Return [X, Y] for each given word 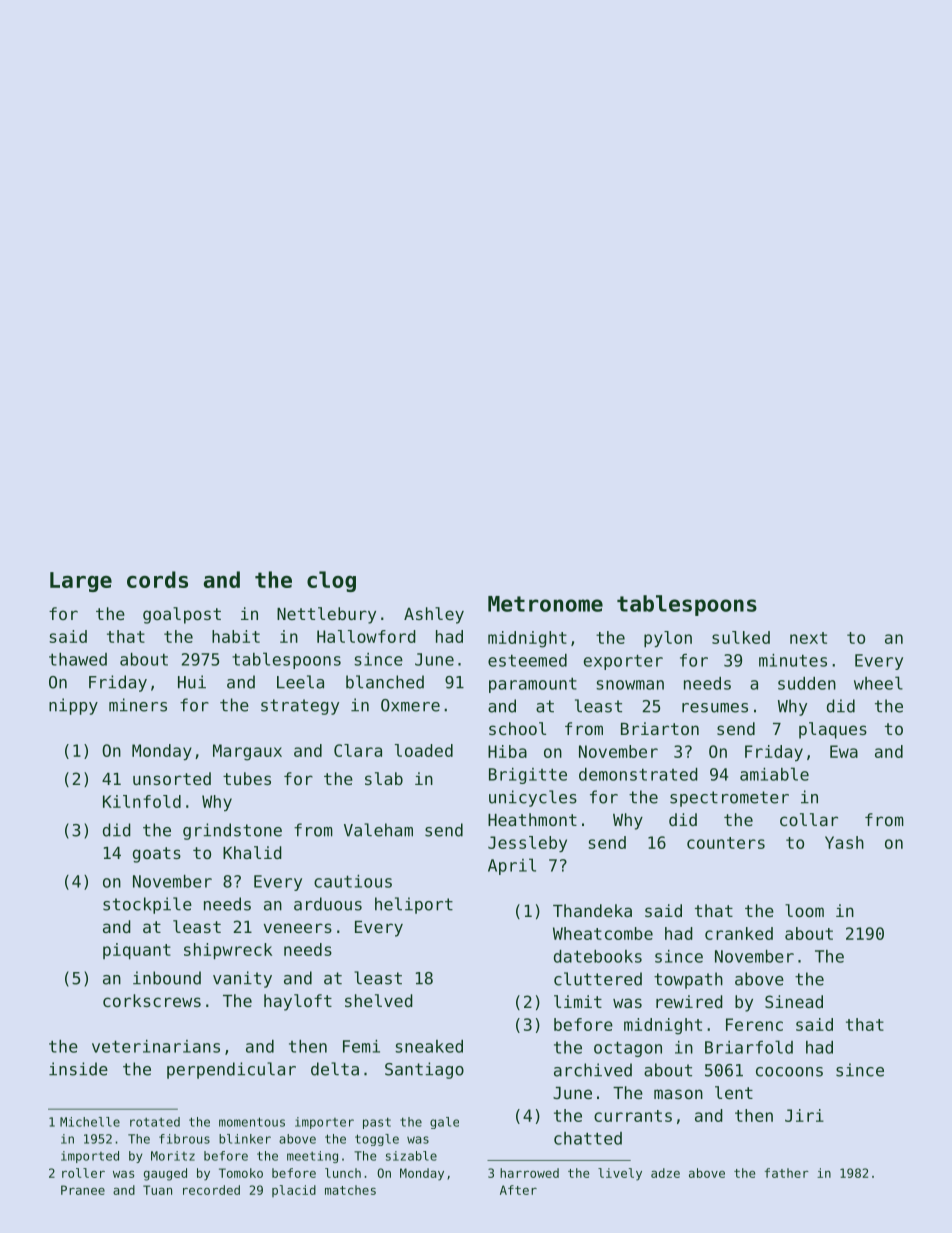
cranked [739, 933]
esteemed [527, 660]
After [518, 1190]
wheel [878, 683]
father [787, 1173]
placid [294, 1191]
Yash [844, 842]
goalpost [182, 615]
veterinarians [156, 1046]
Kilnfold [142, 801]
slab [384, 778]
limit [578, 1001]
